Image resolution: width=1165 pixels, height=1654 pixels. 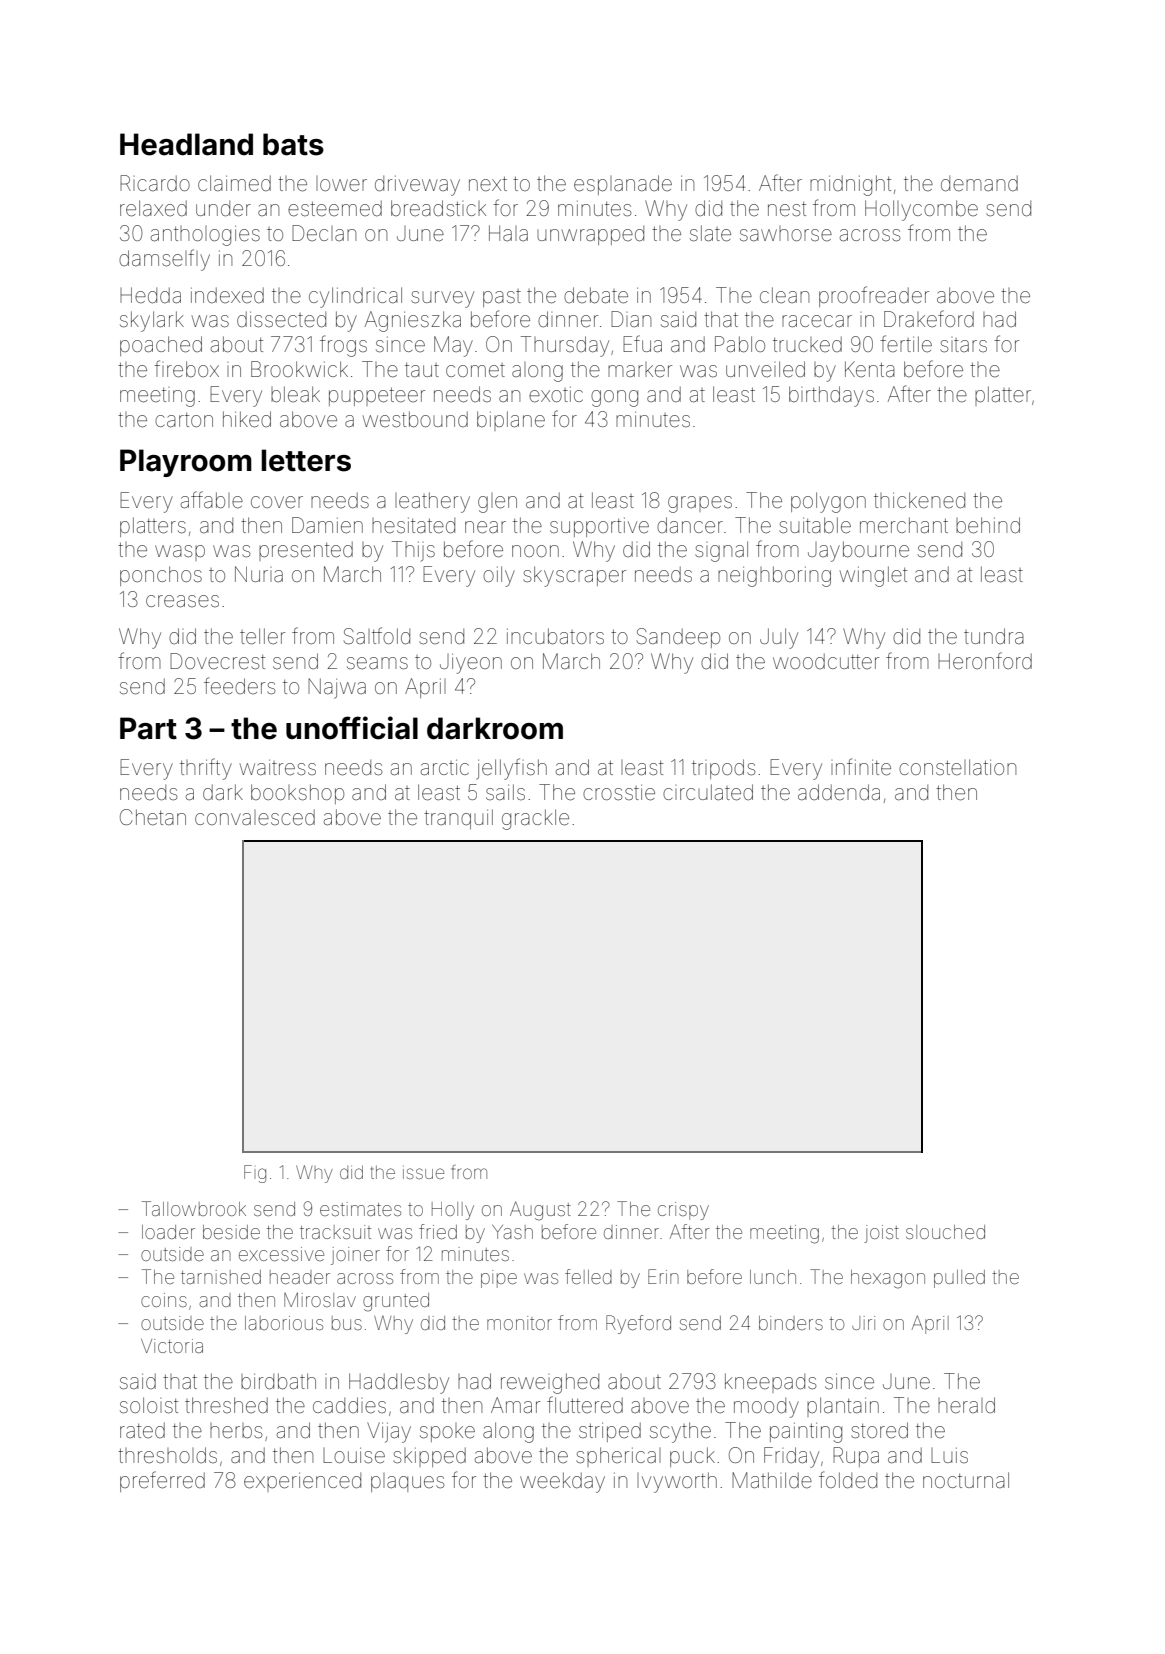 What do you see at coordinates (850, 185) in the page?
I see `midnight` at bounding box center [850, 185].
